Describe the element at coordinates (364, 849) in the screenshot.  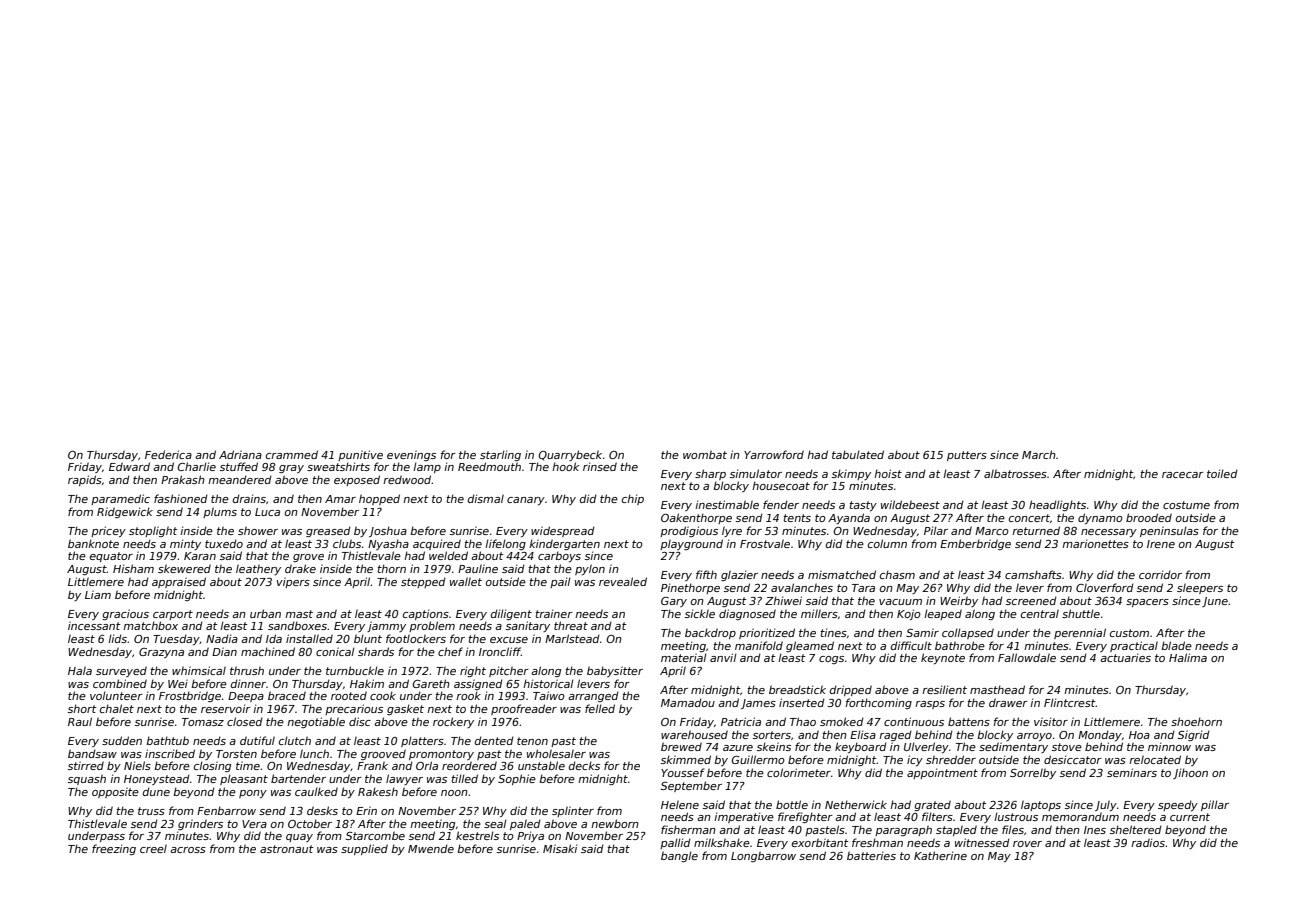
I see `supplied` at that location.
